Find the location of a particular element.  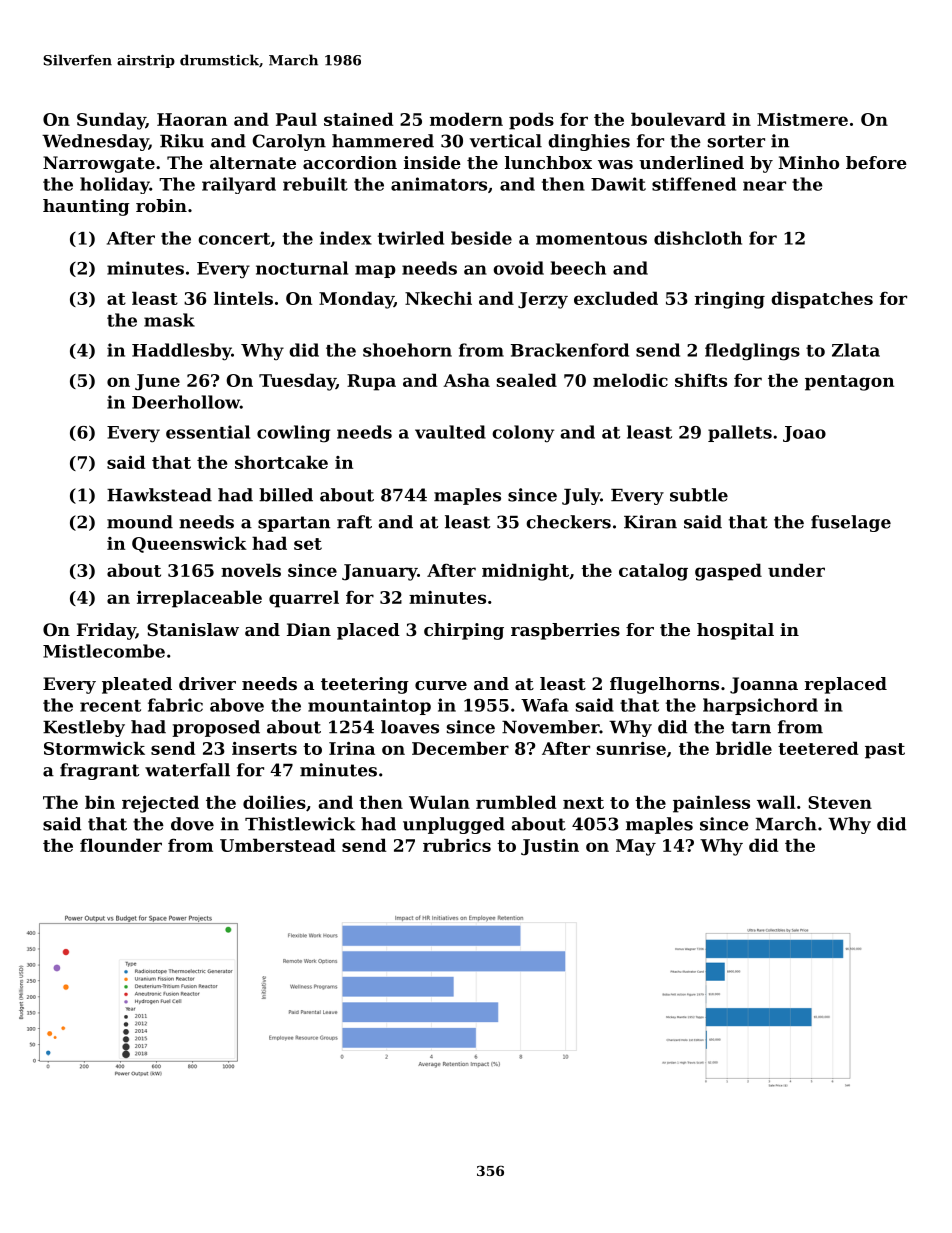

hospital is located at coordinates (735, 631).
